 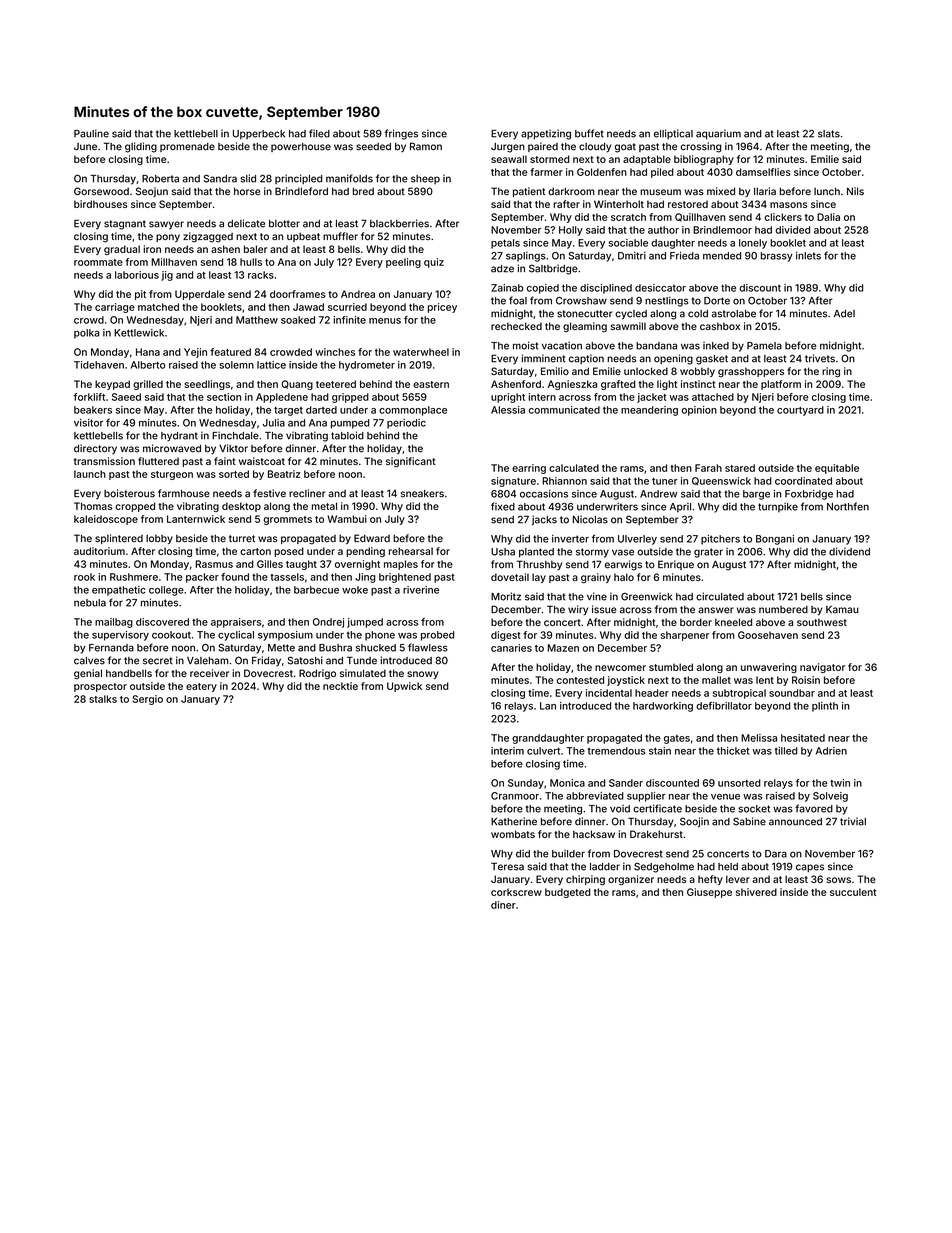 What do you see at coordinates (718, 134) in the screenshot?
I see `aquarium` at bounding box center [718, 134].
